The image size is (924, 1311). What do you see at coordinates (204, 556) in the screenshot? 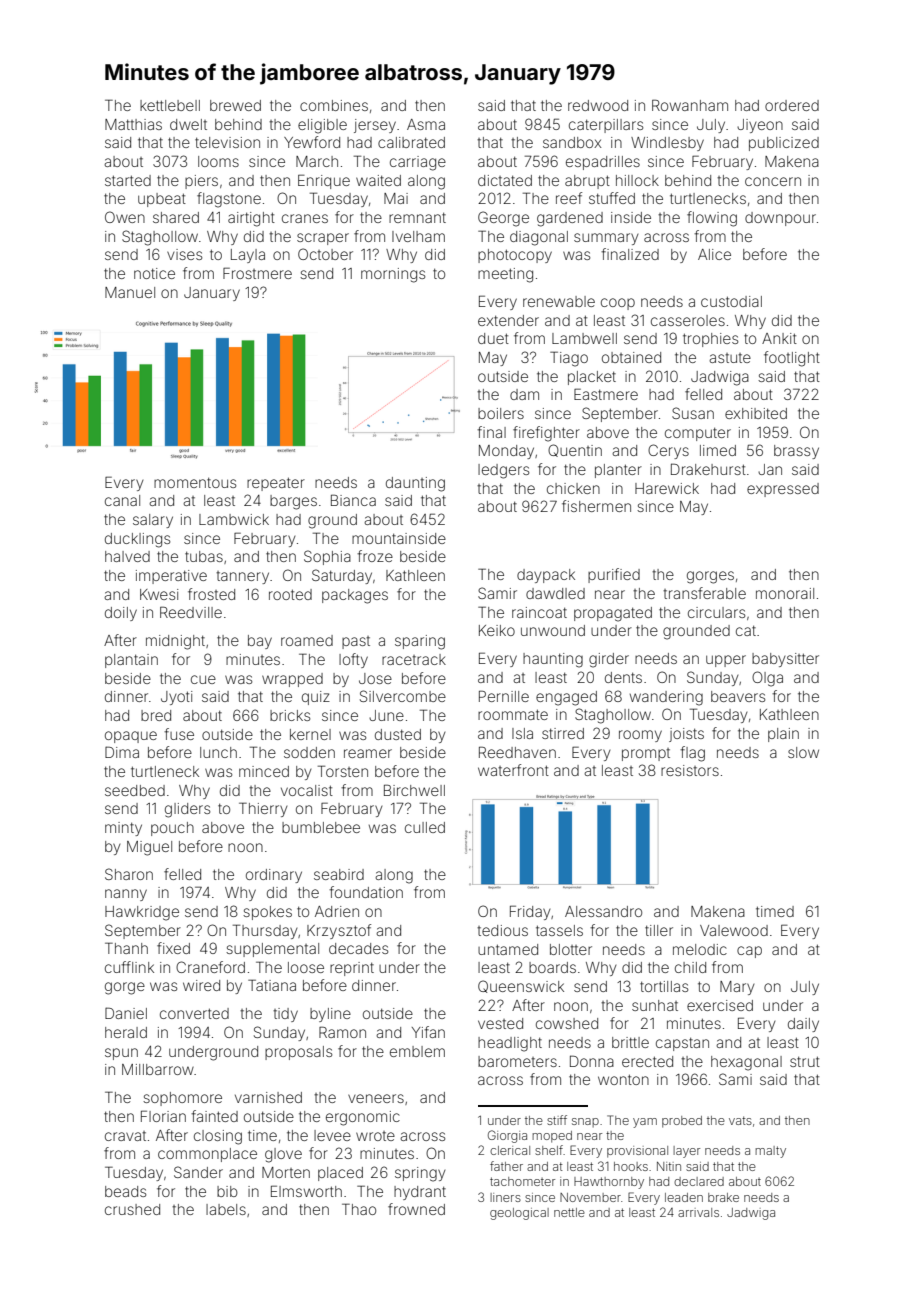
I see `tubas` at bounding box center [204, 556].
